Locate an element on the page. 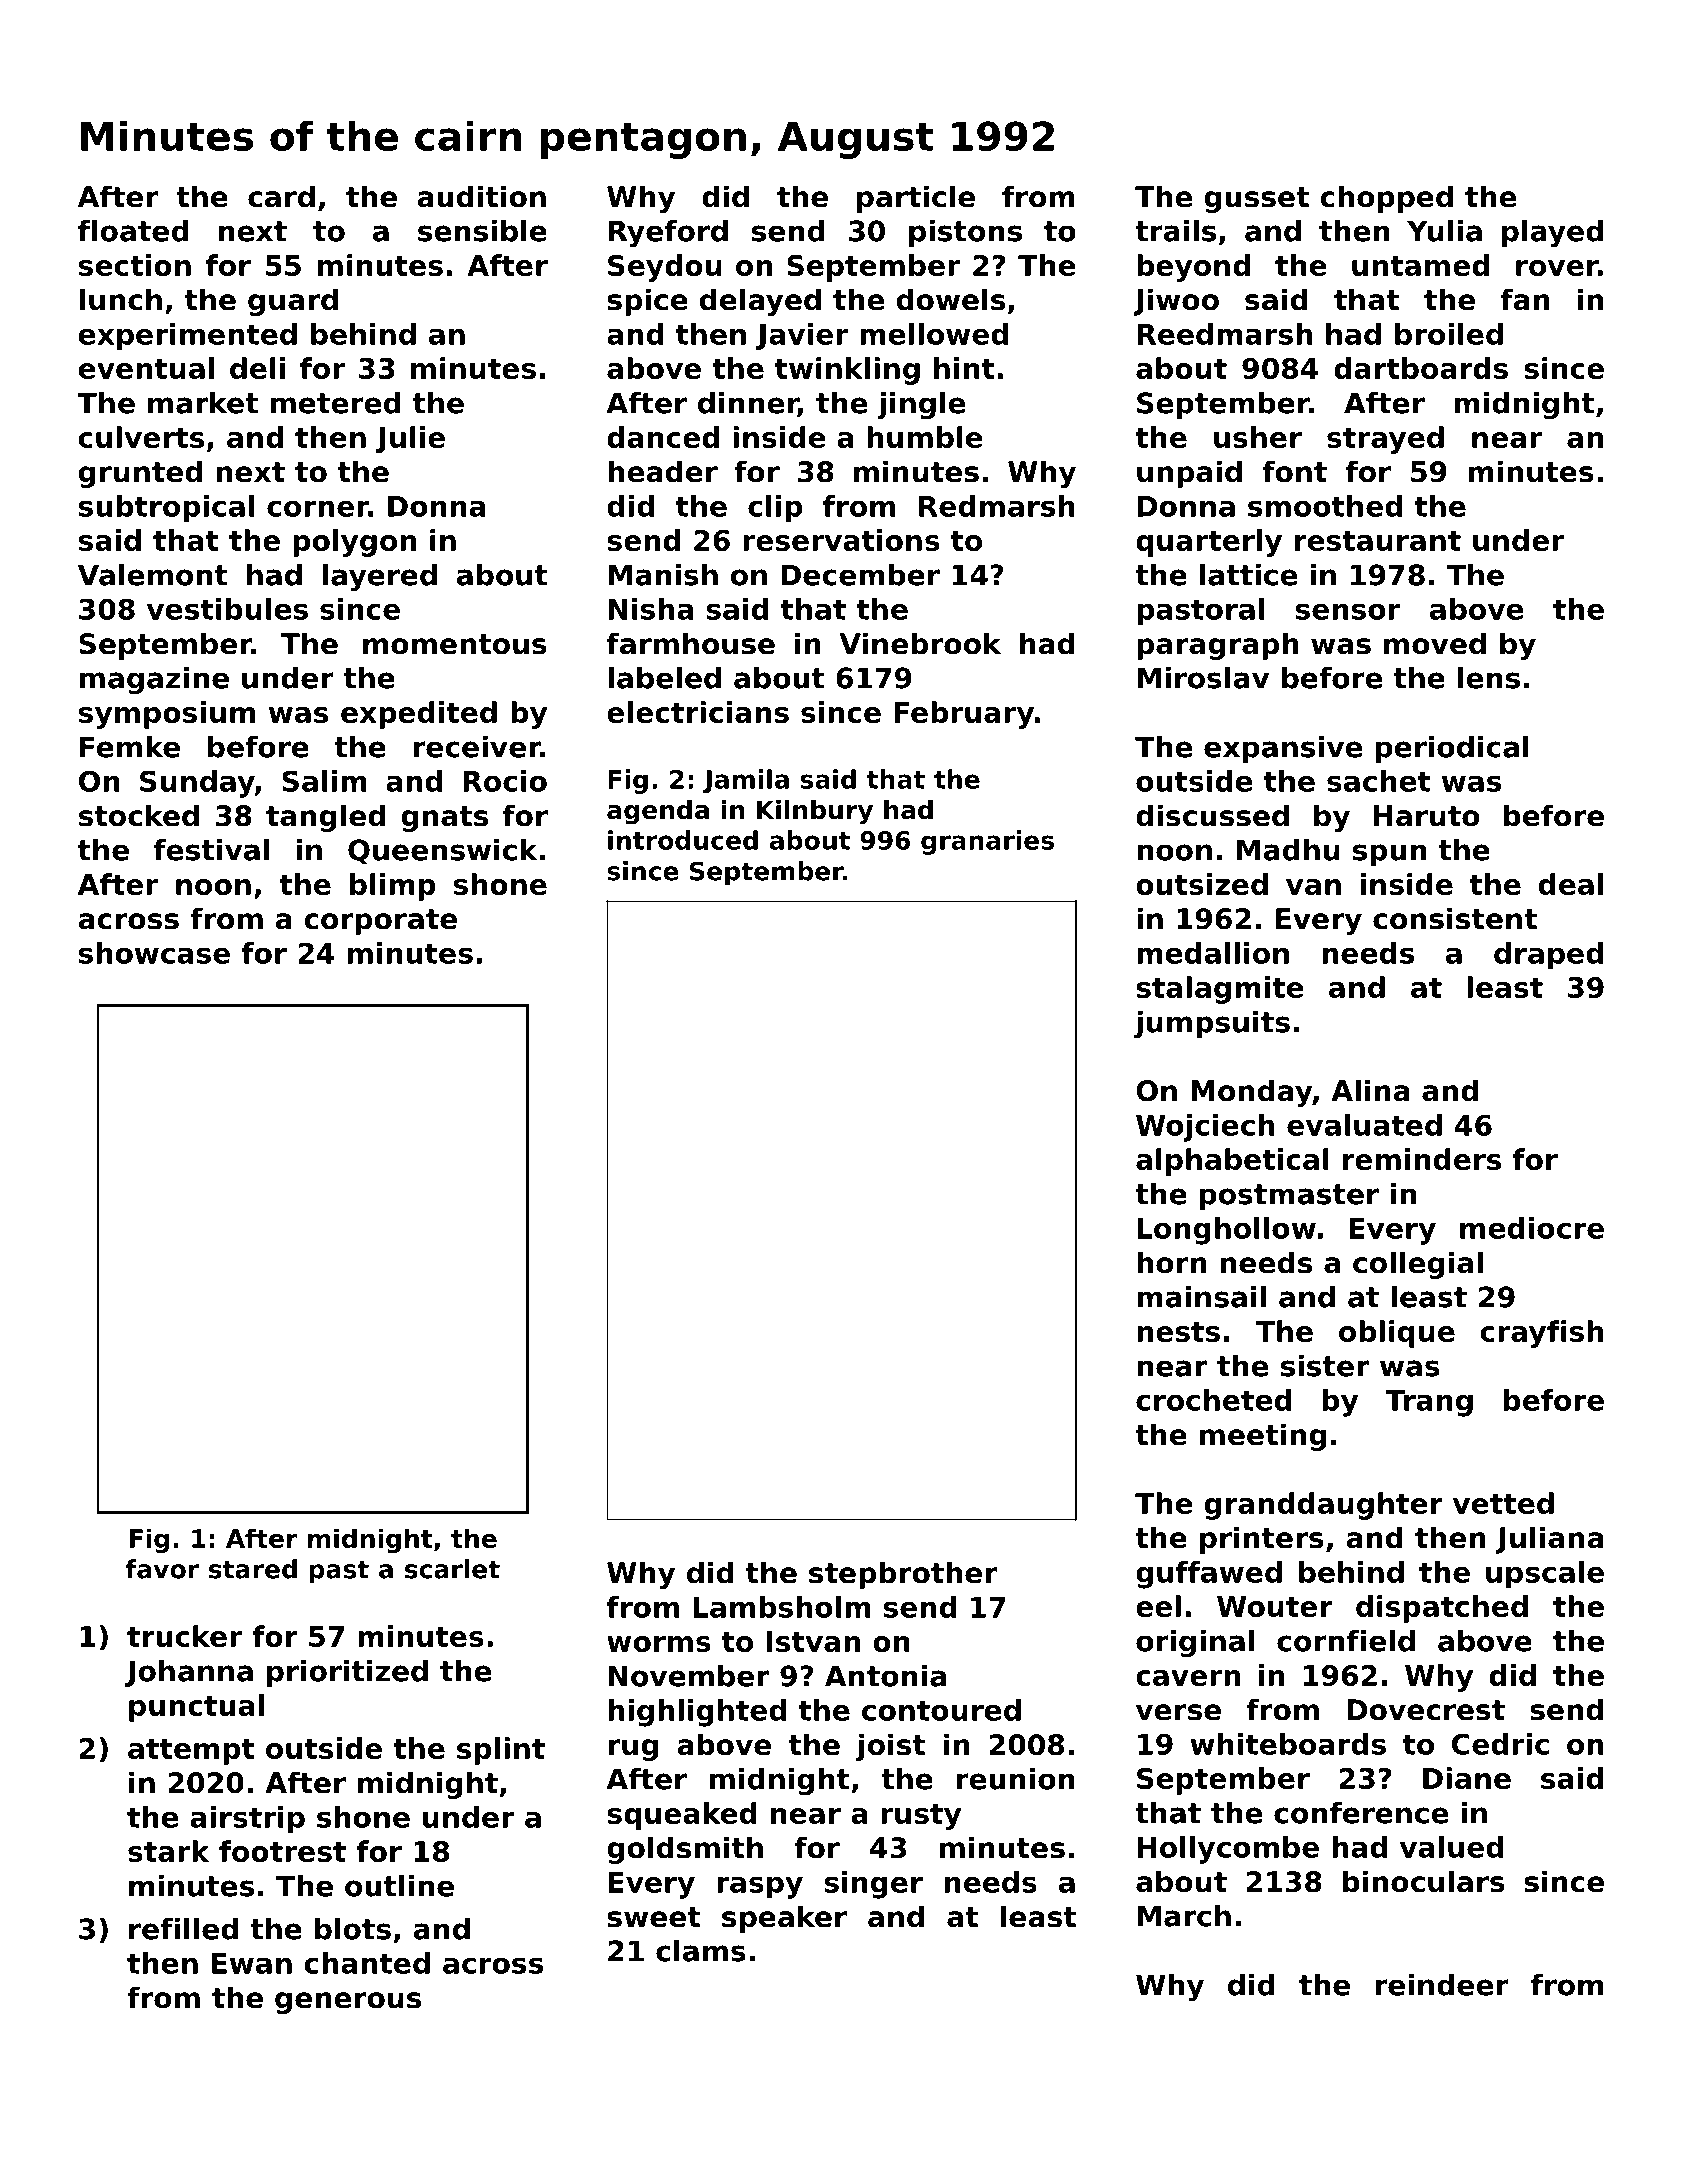 This document has width=1683, height=2178. guard is located at coordinates (293, 302).
